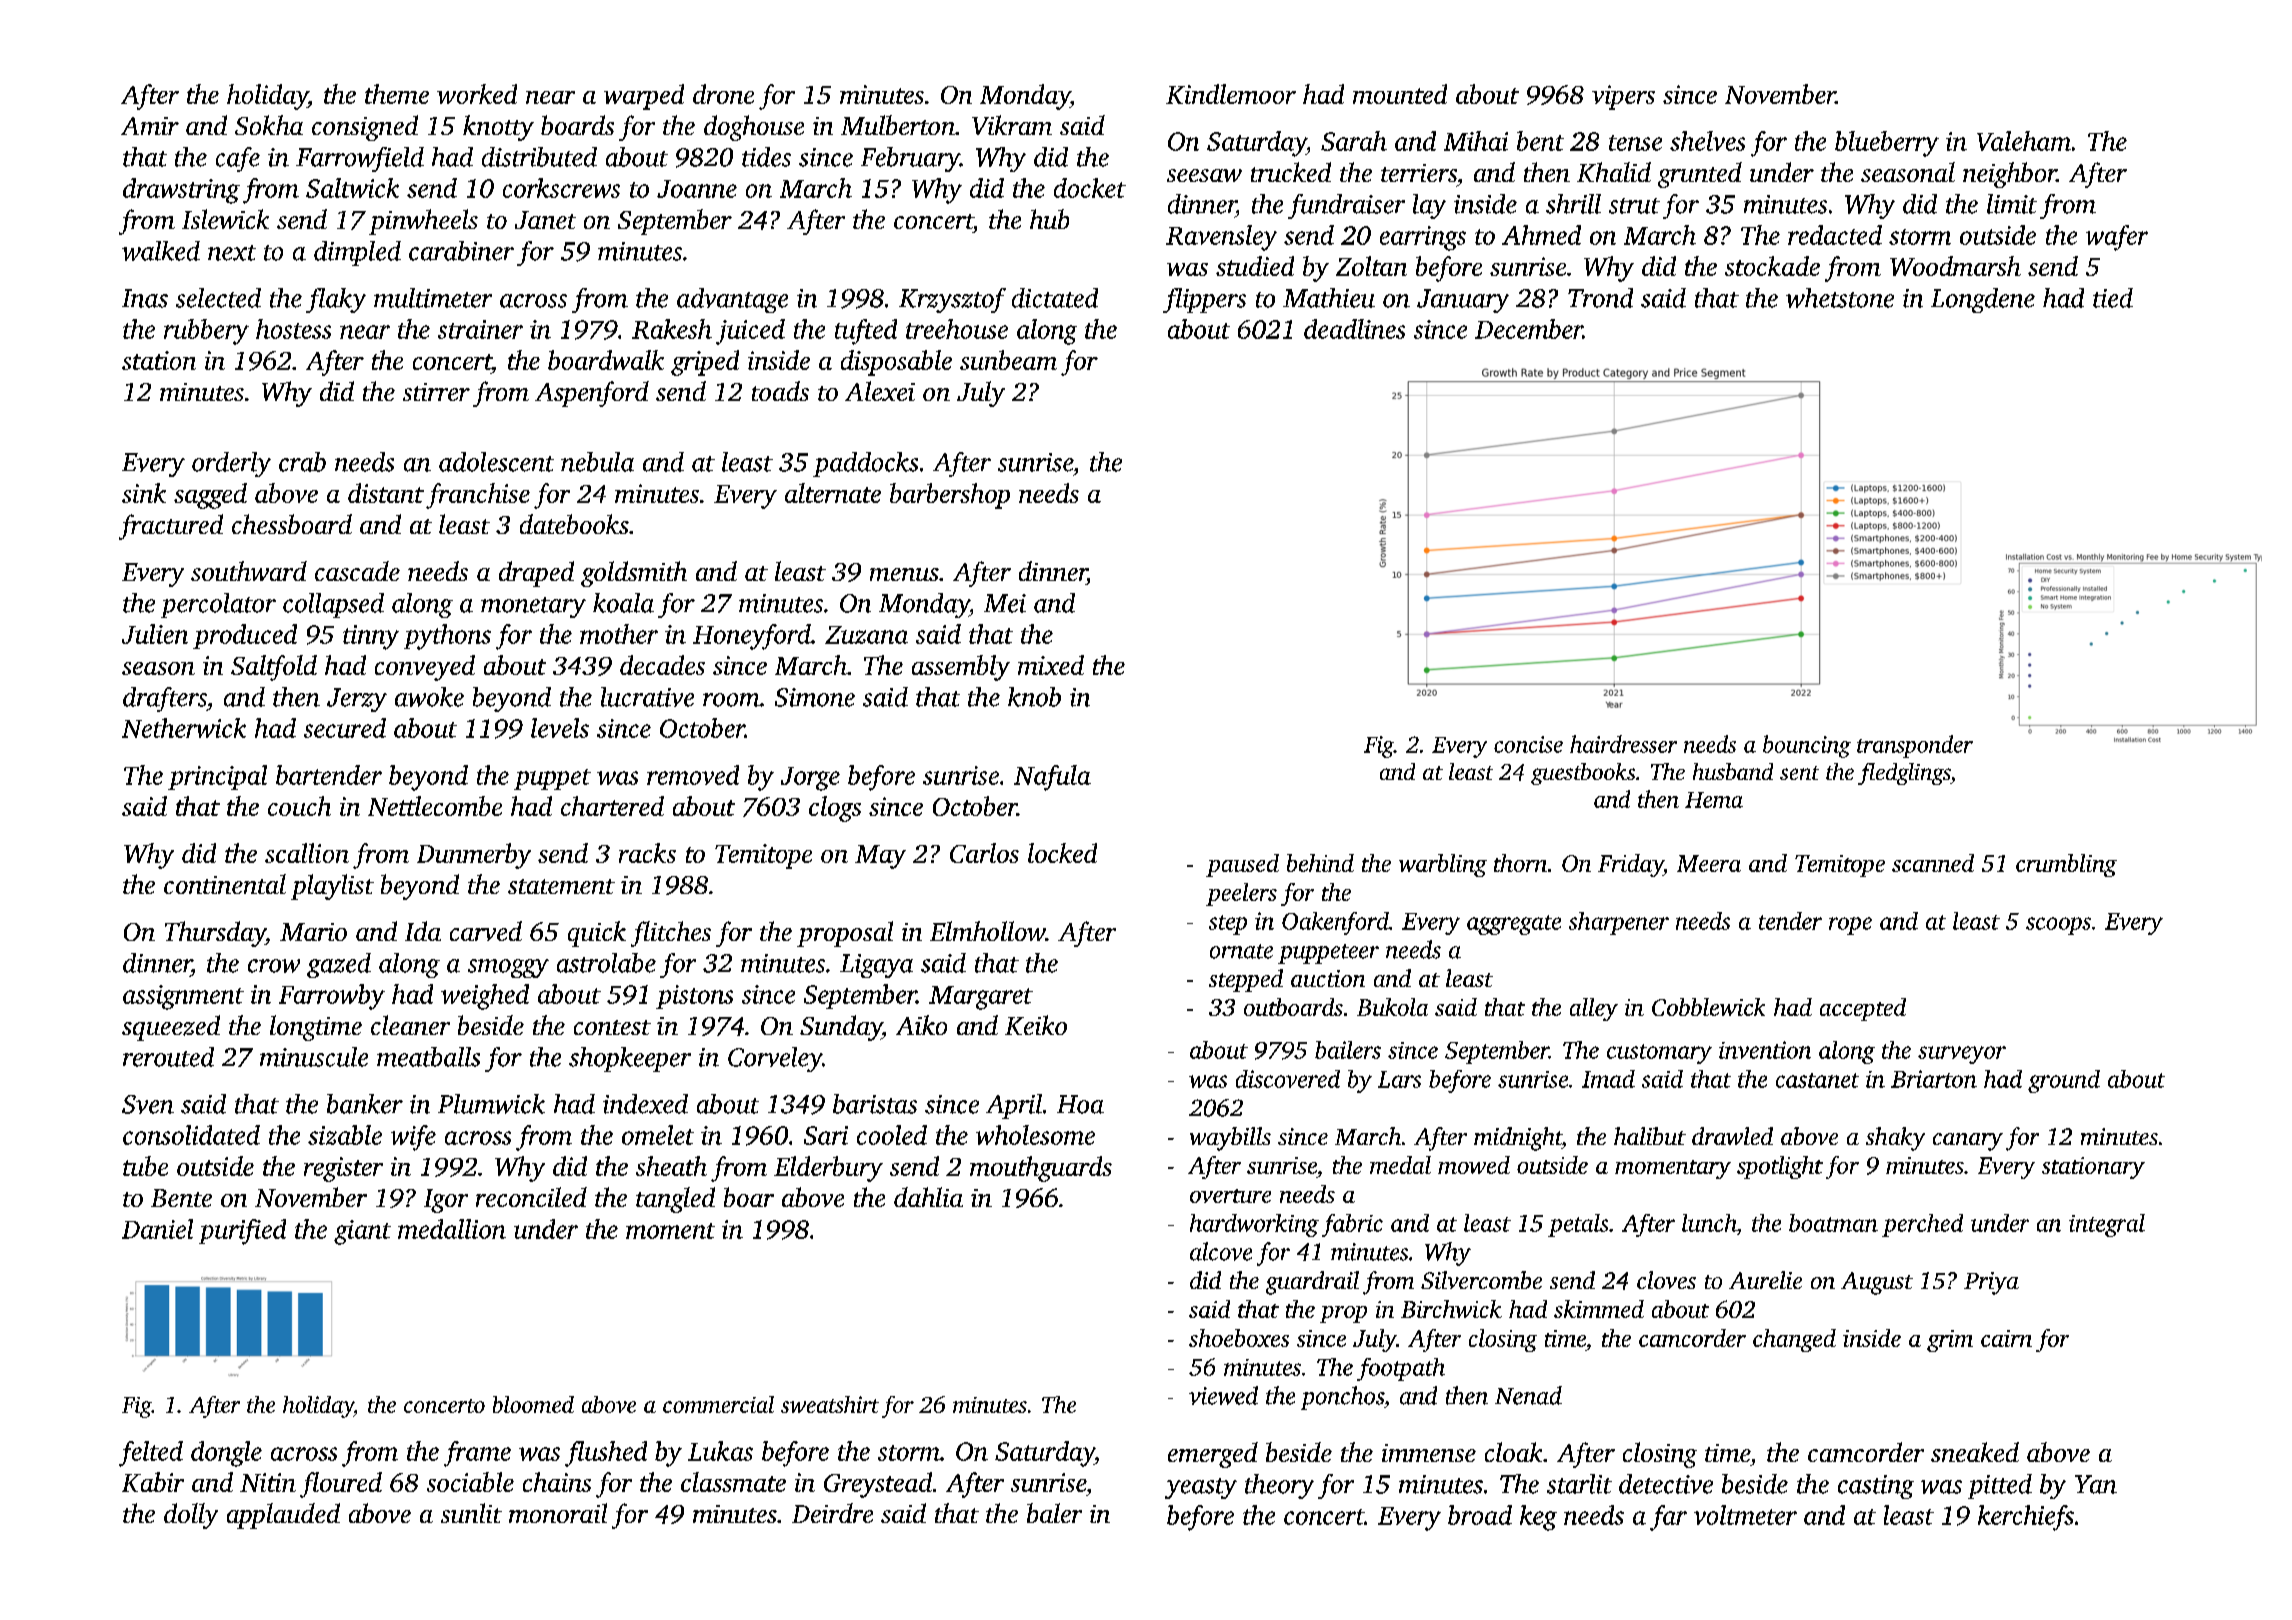 This screenshot has height=1620, width=2292. Describe the element at coordinates (898, 125) in the screenshot. I see `Mulberton` at that location.
